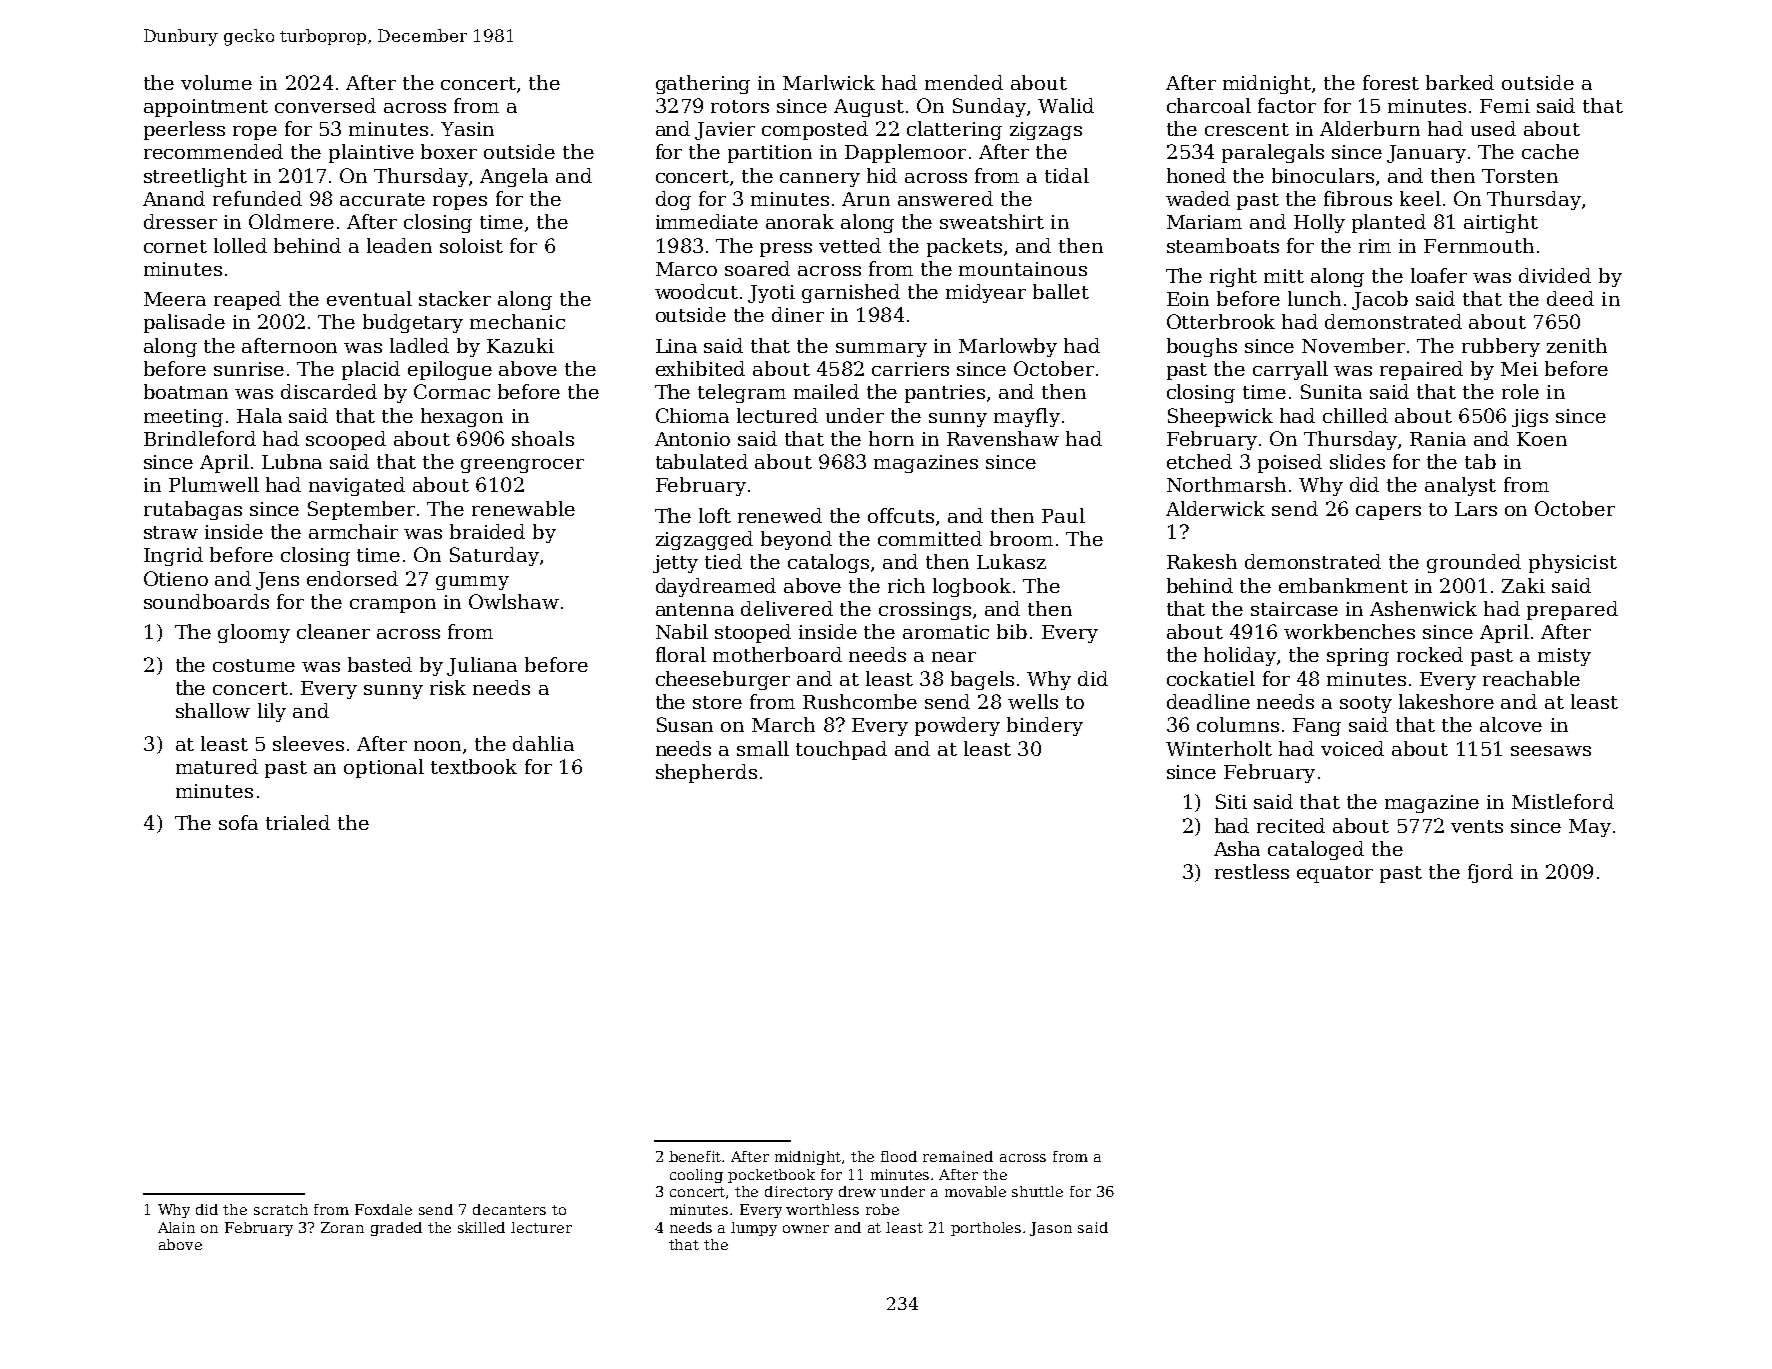  Describe the element at coordinates (1563, 801) in the screenshot. I see `Mistleford` at that location.
